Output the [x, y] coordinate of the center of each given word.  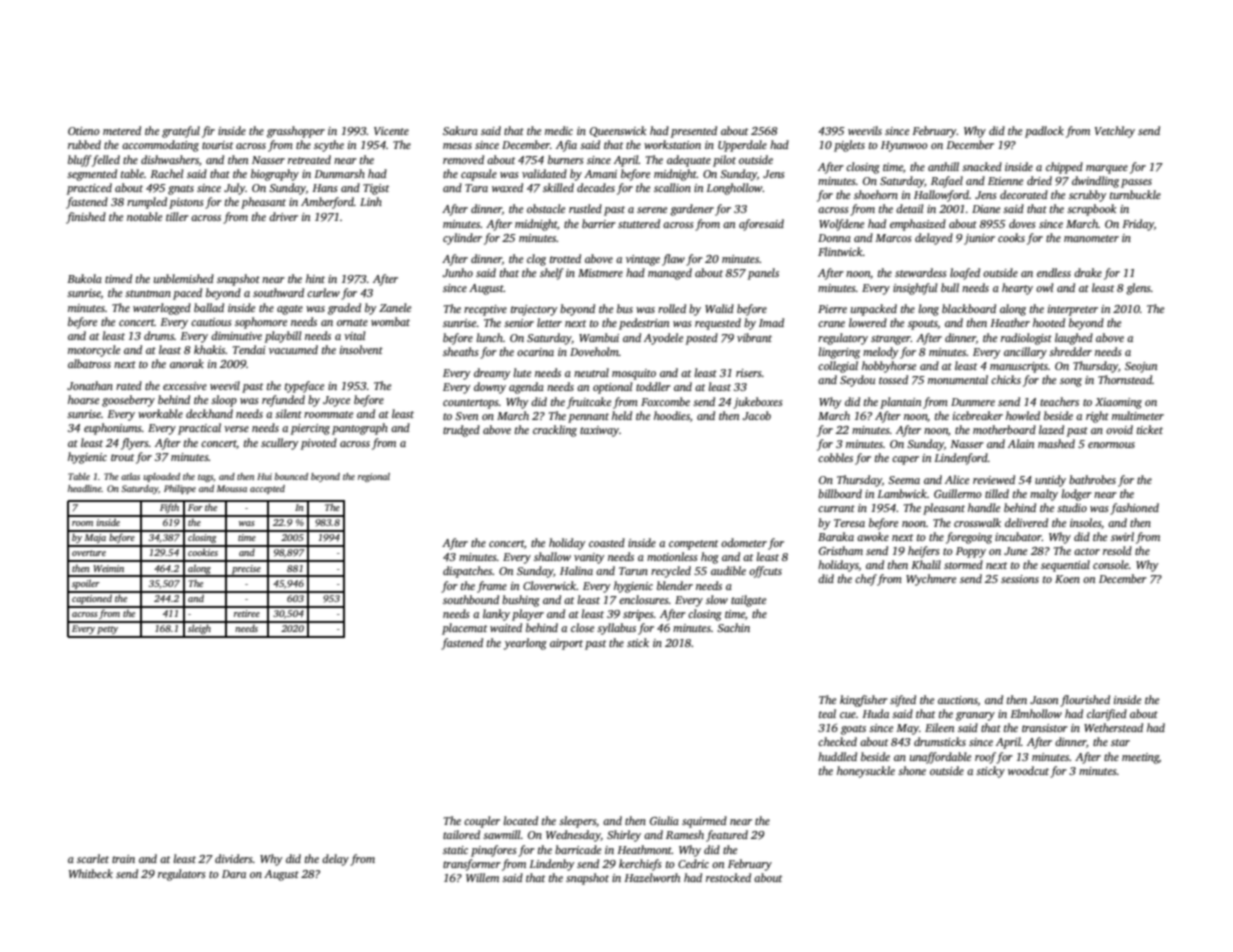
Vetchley [1115, 132]
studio [1072, 507]
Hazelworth [652, 877]
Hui [264, 476]
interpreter [1073, 310]
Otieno [84, 131]
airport [566, 644]
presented [694, 132]
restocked [728, 877]
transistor [1045, 728]
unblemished [184, 278]
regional [374, 477]
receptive [485, 310]
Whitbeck [91, 873]
